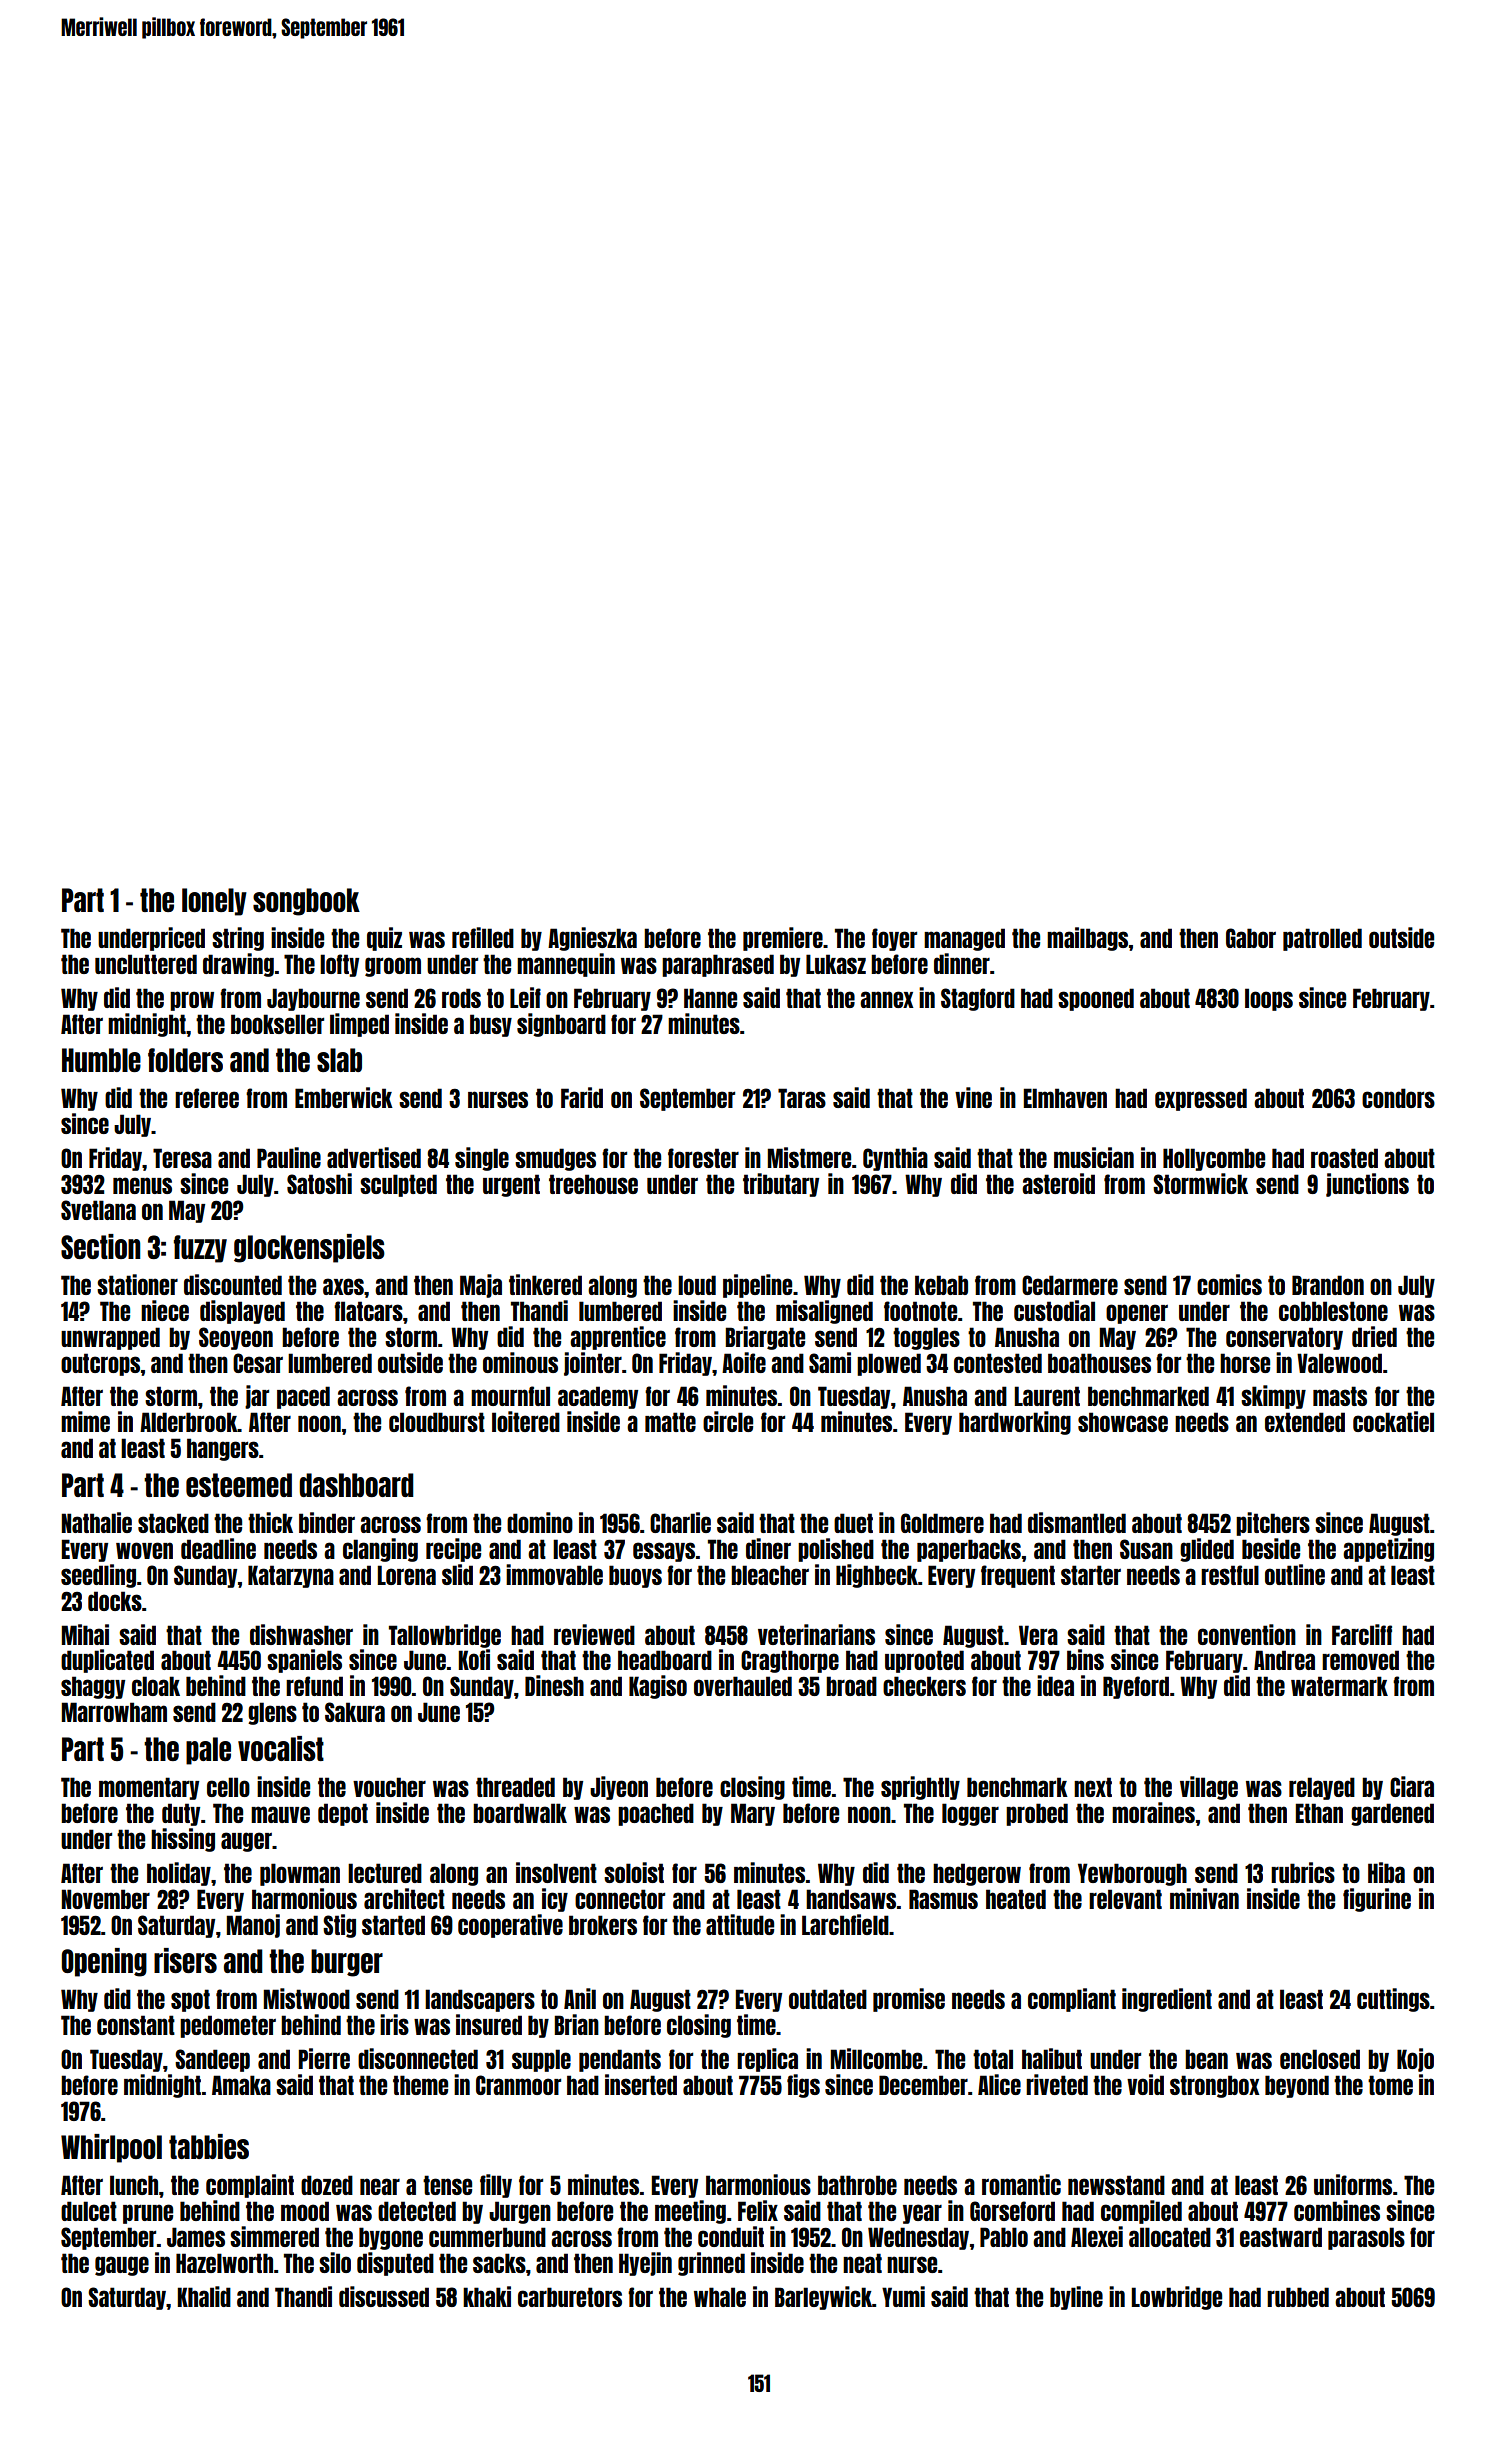 The height and width of the screenshot is (2464, 1496). What do you see at coordinates (1087, 939) in the screenshot?
I see `mailbags` at bounding box center [1087, 939].
